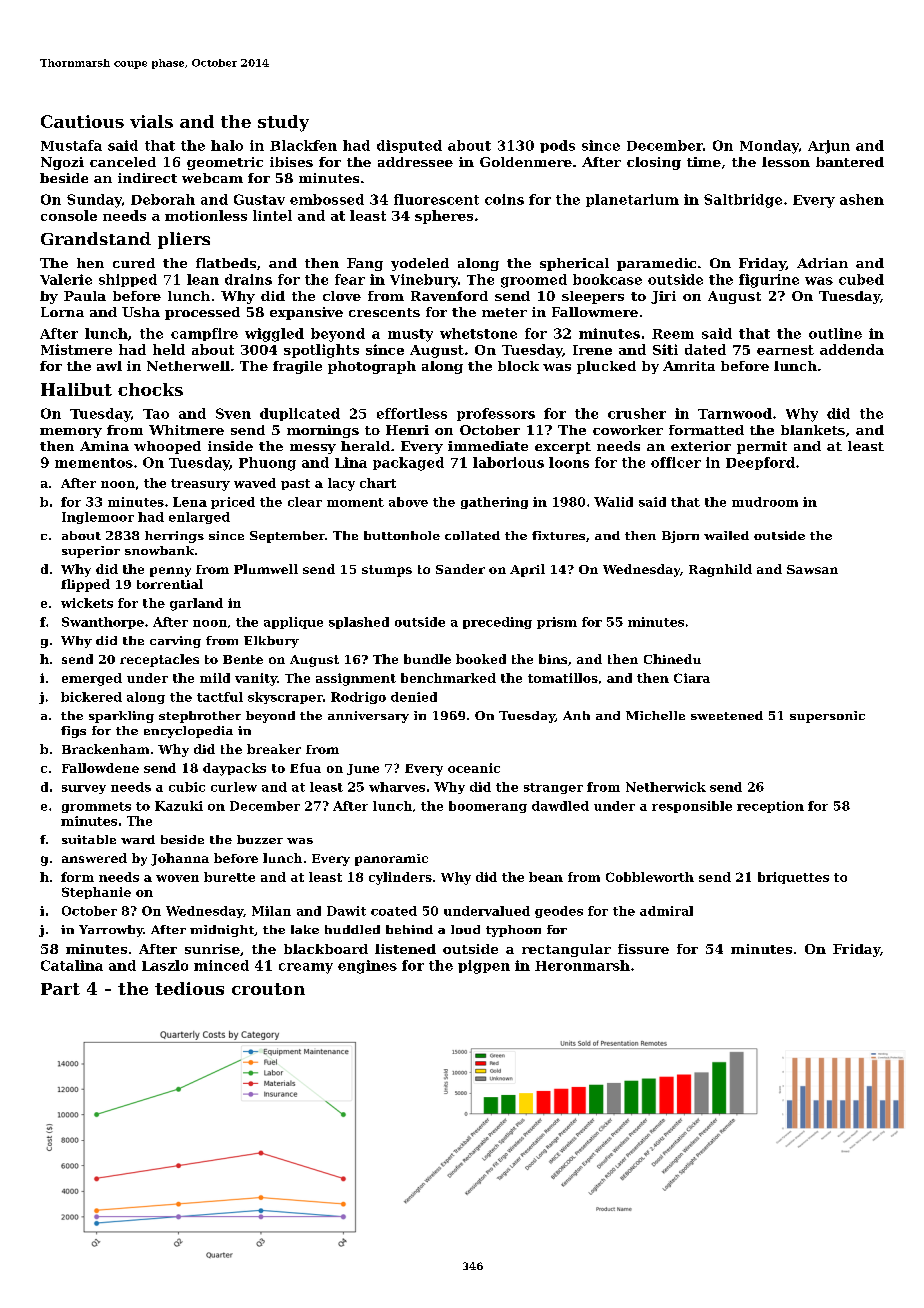 The image size is (924, 1308). What do you see at coordinates (60, 989) in the image?
I see `Part` at bounding box center [60, 989].
